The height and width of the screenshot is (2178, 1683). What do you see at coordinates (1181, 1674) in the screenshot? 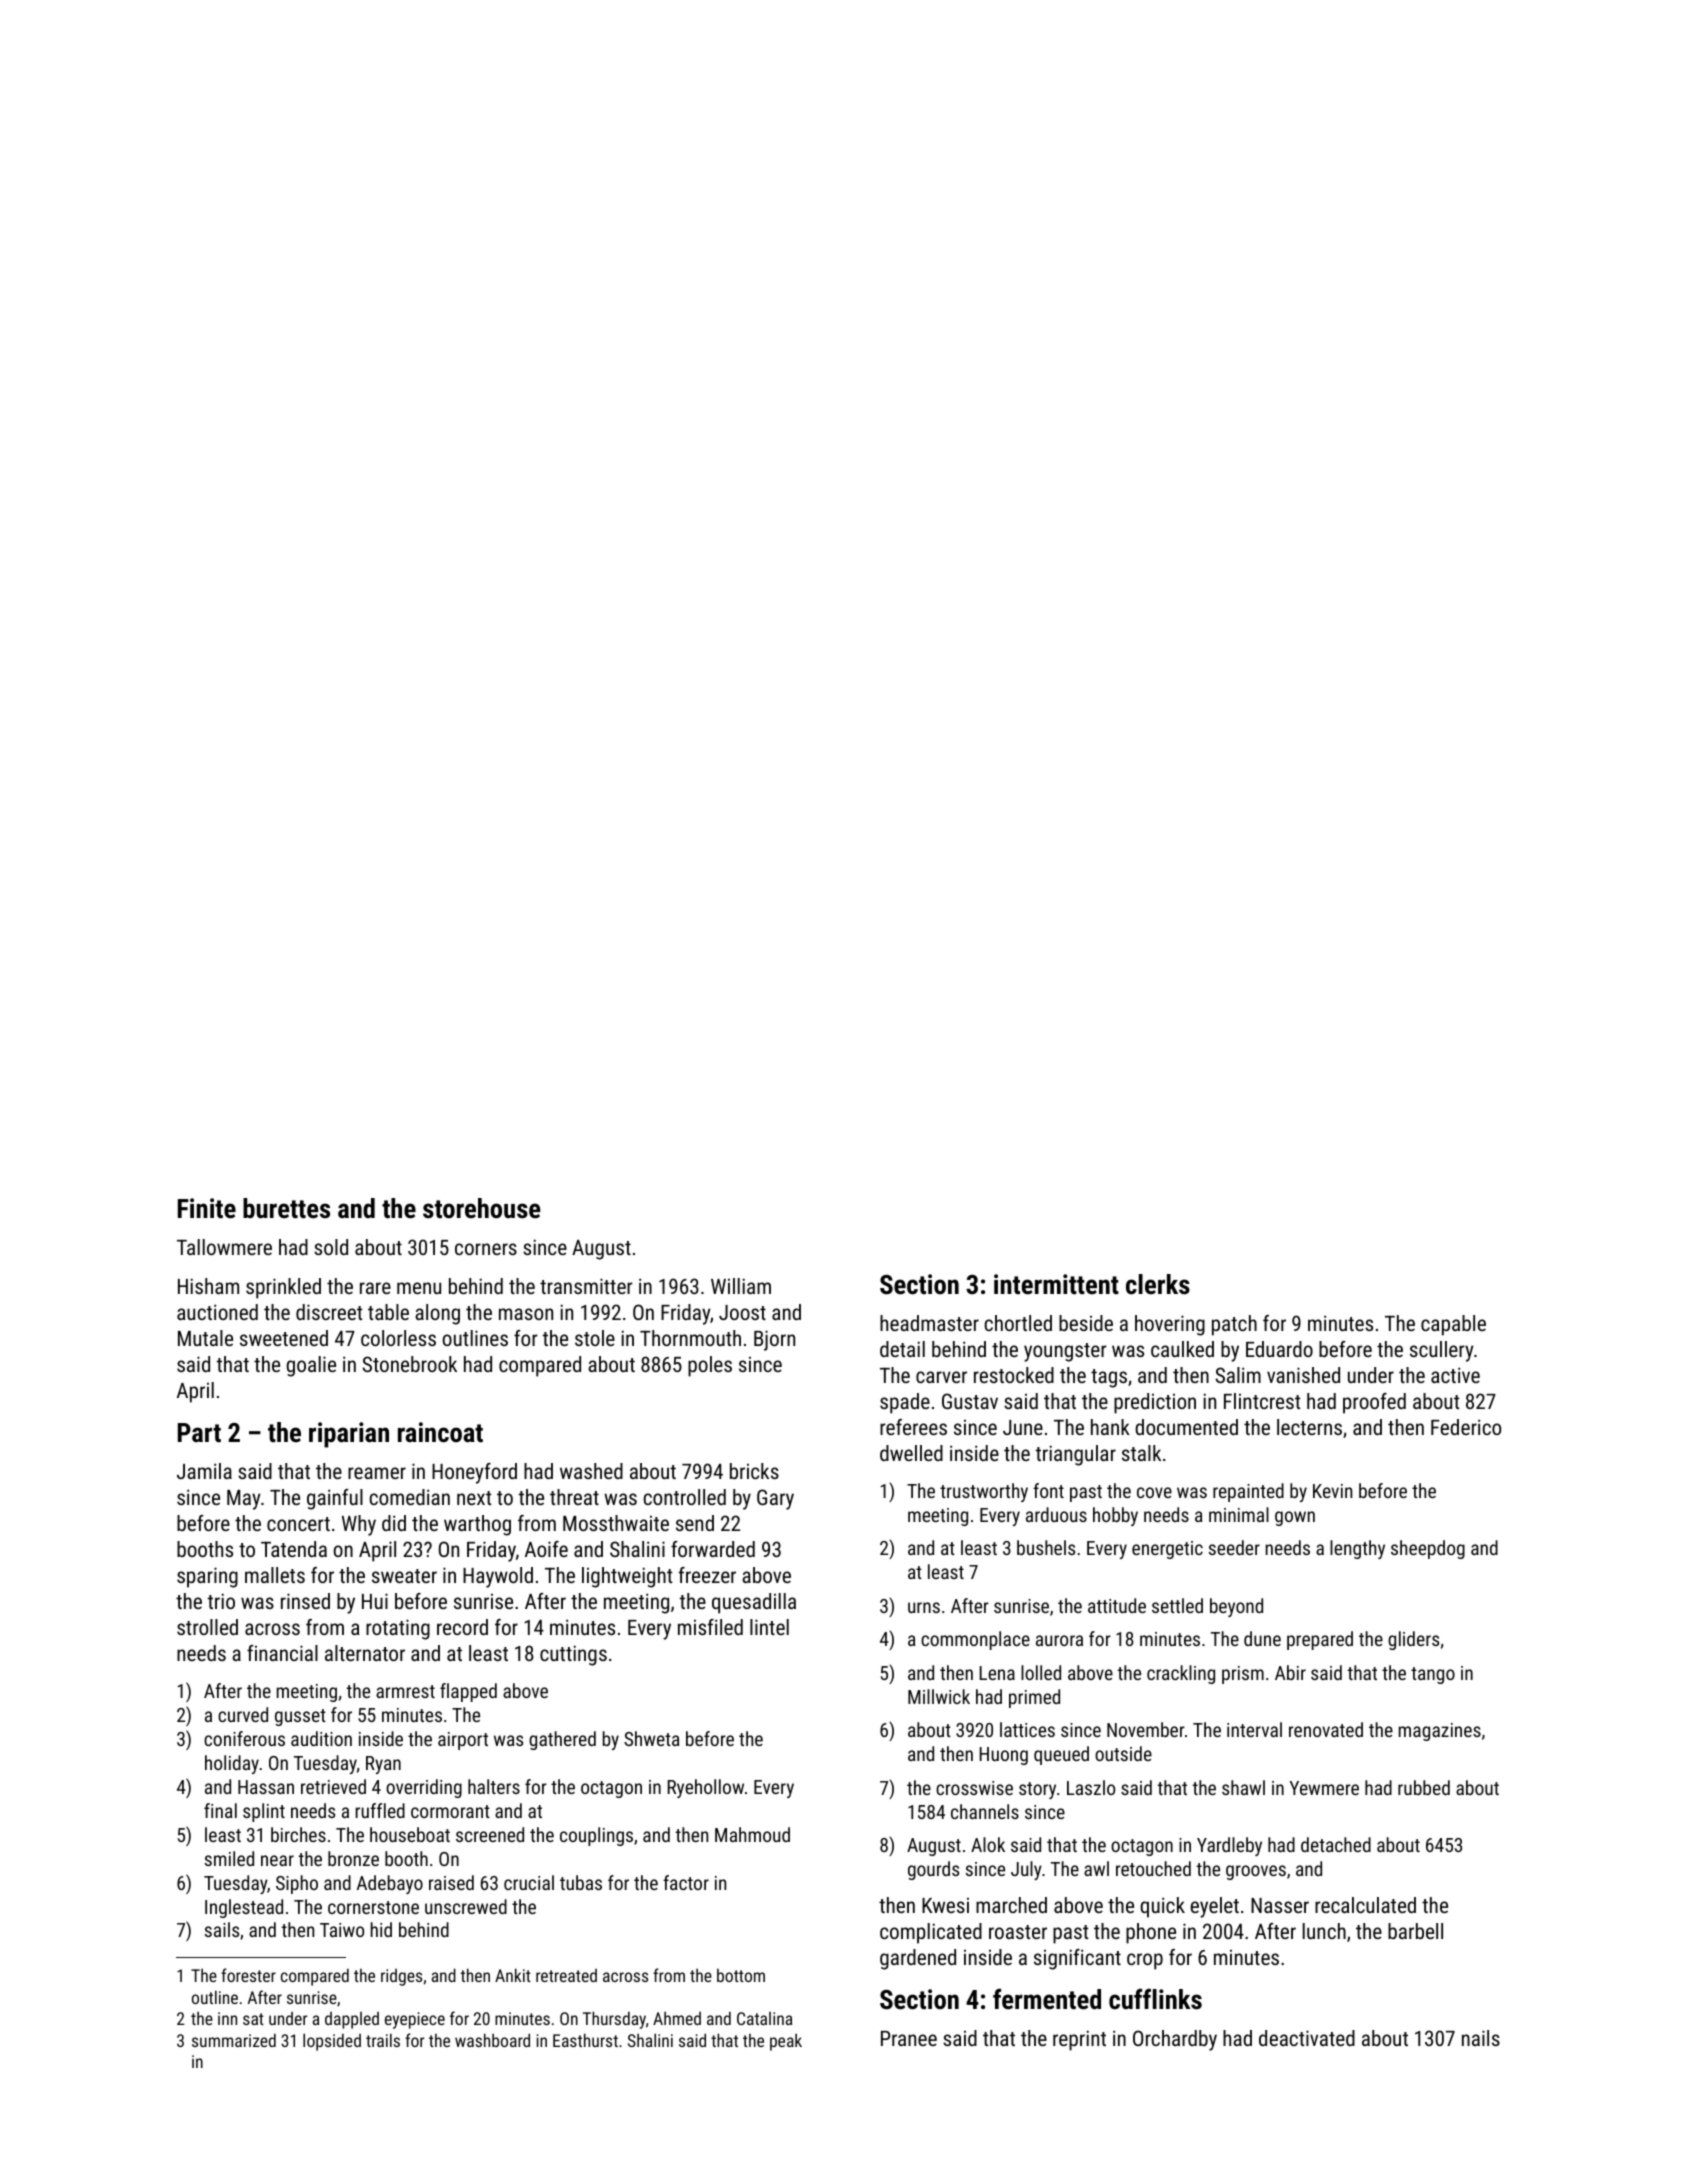
I see `crackling` at bounding box center [1181, 1674].
